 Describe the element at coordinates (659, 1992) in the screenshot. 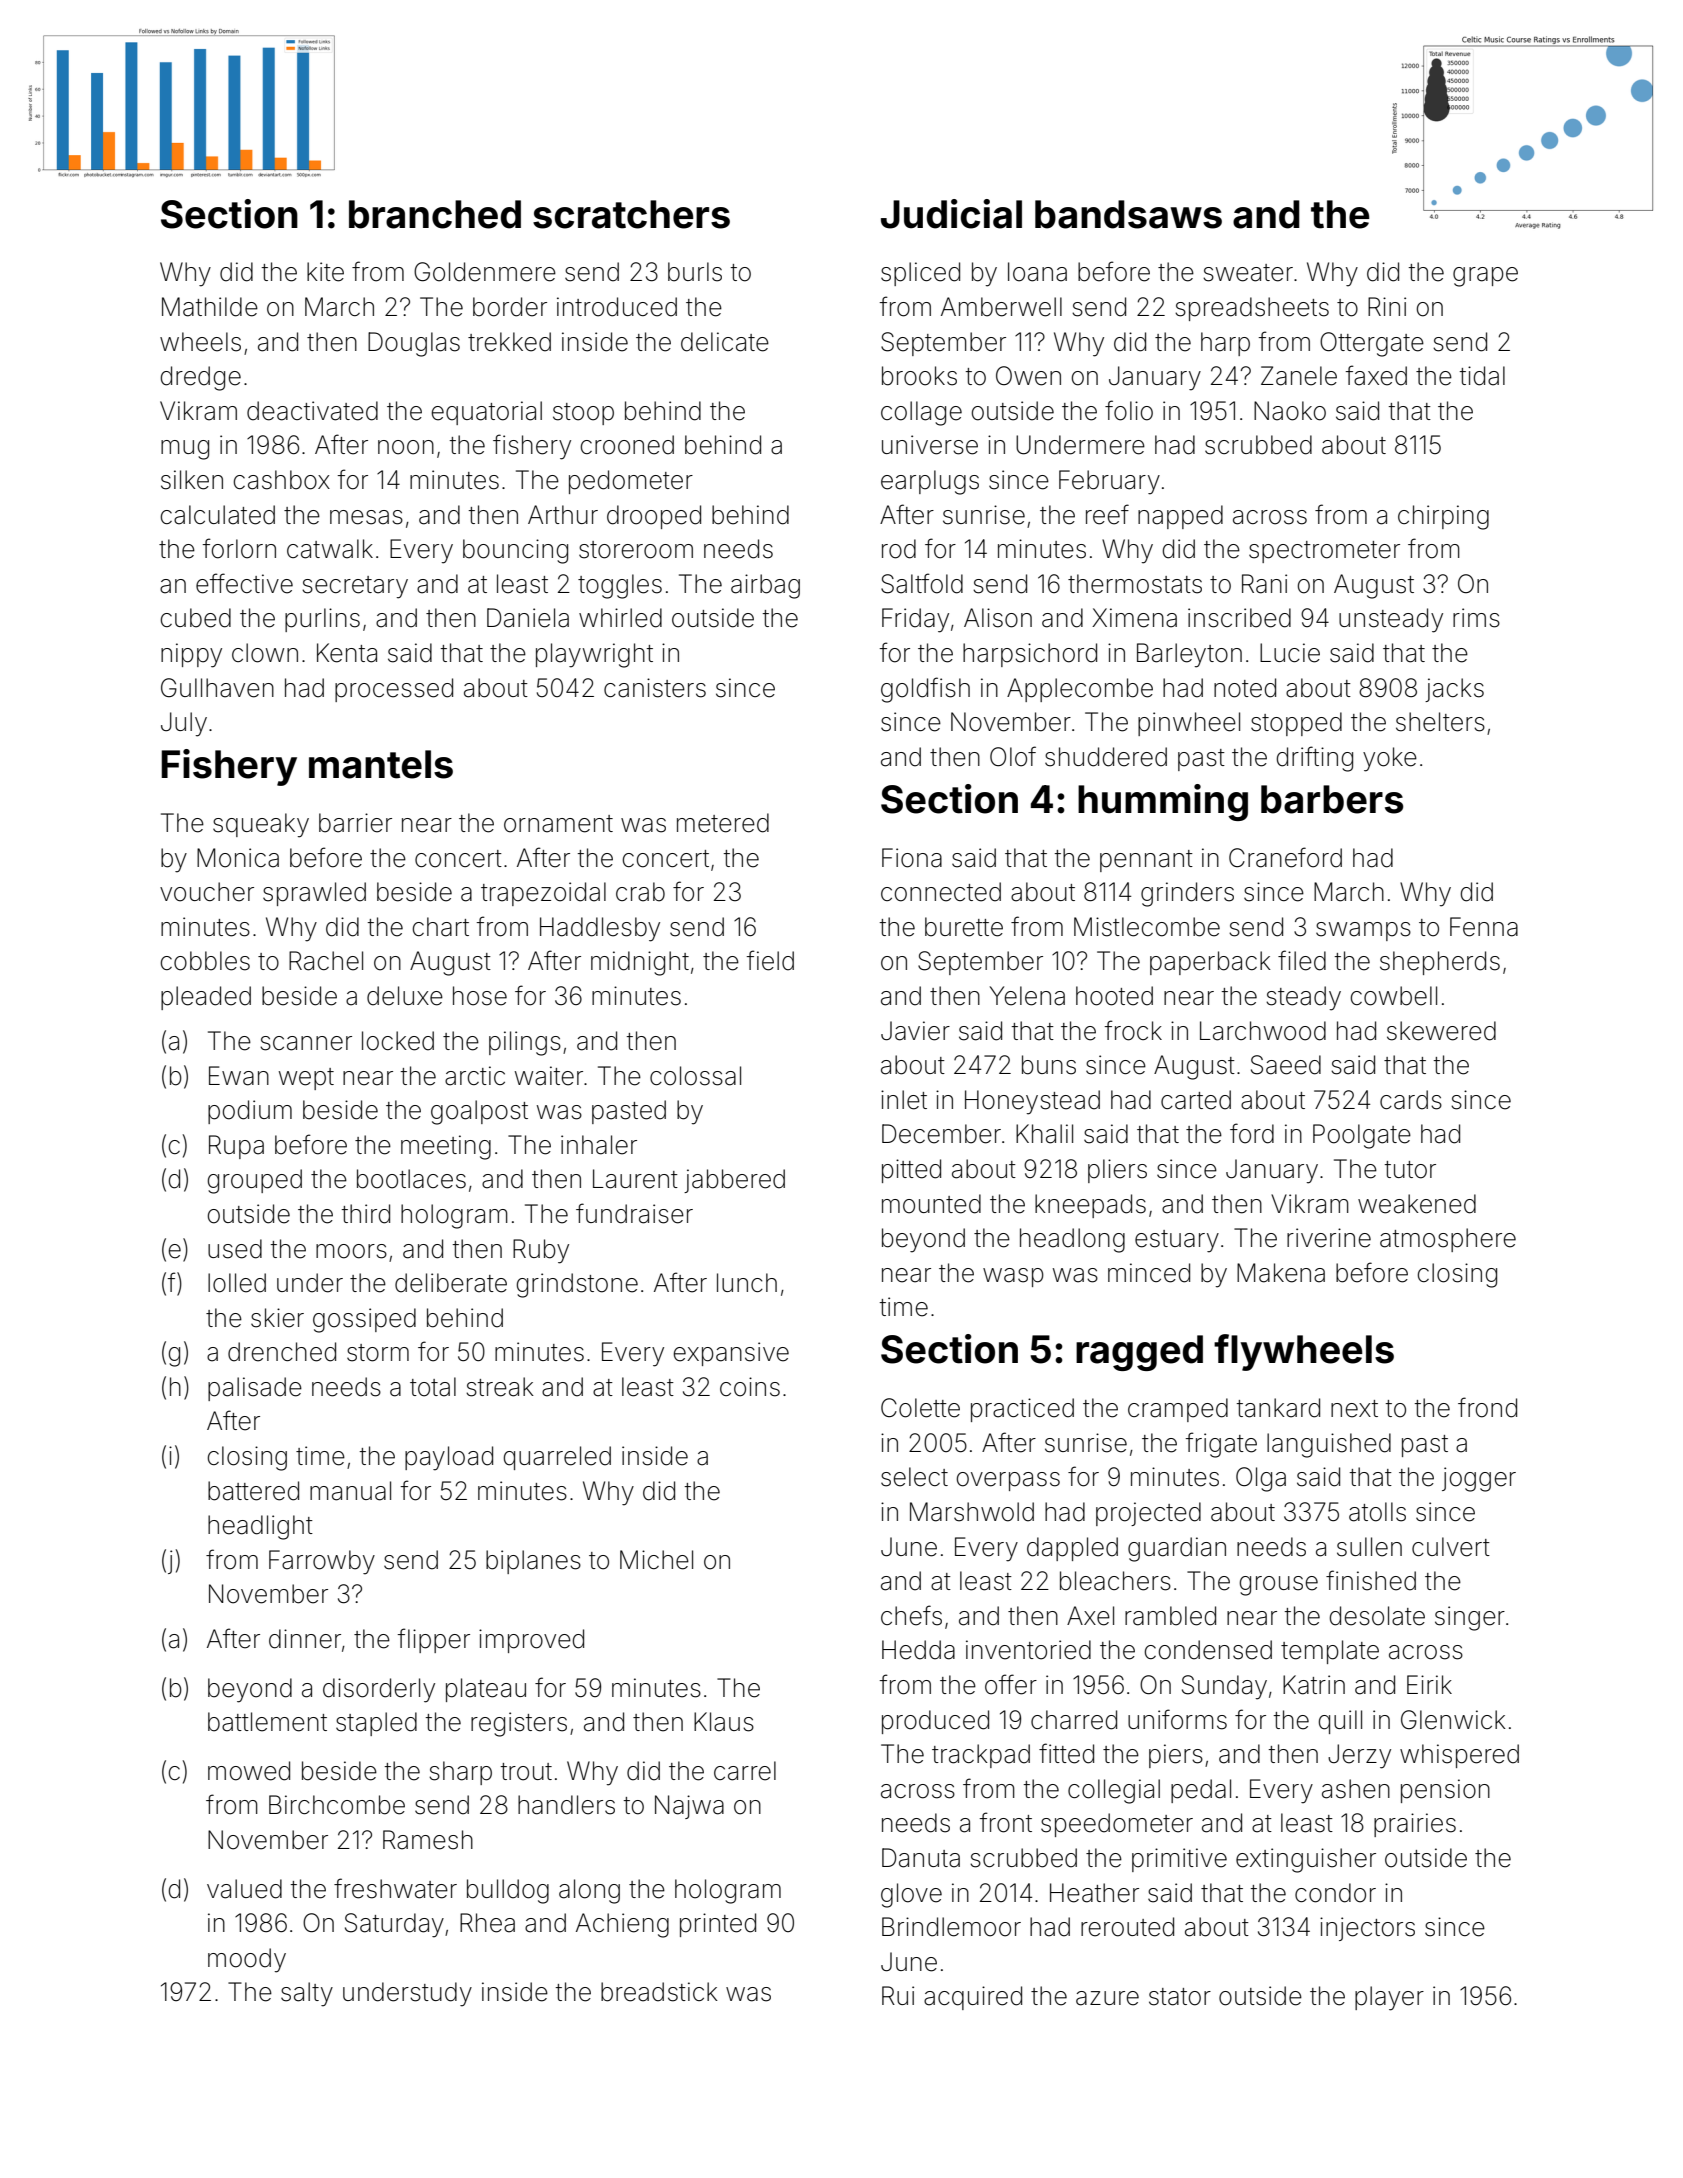

I see `breadstick` at that location.
